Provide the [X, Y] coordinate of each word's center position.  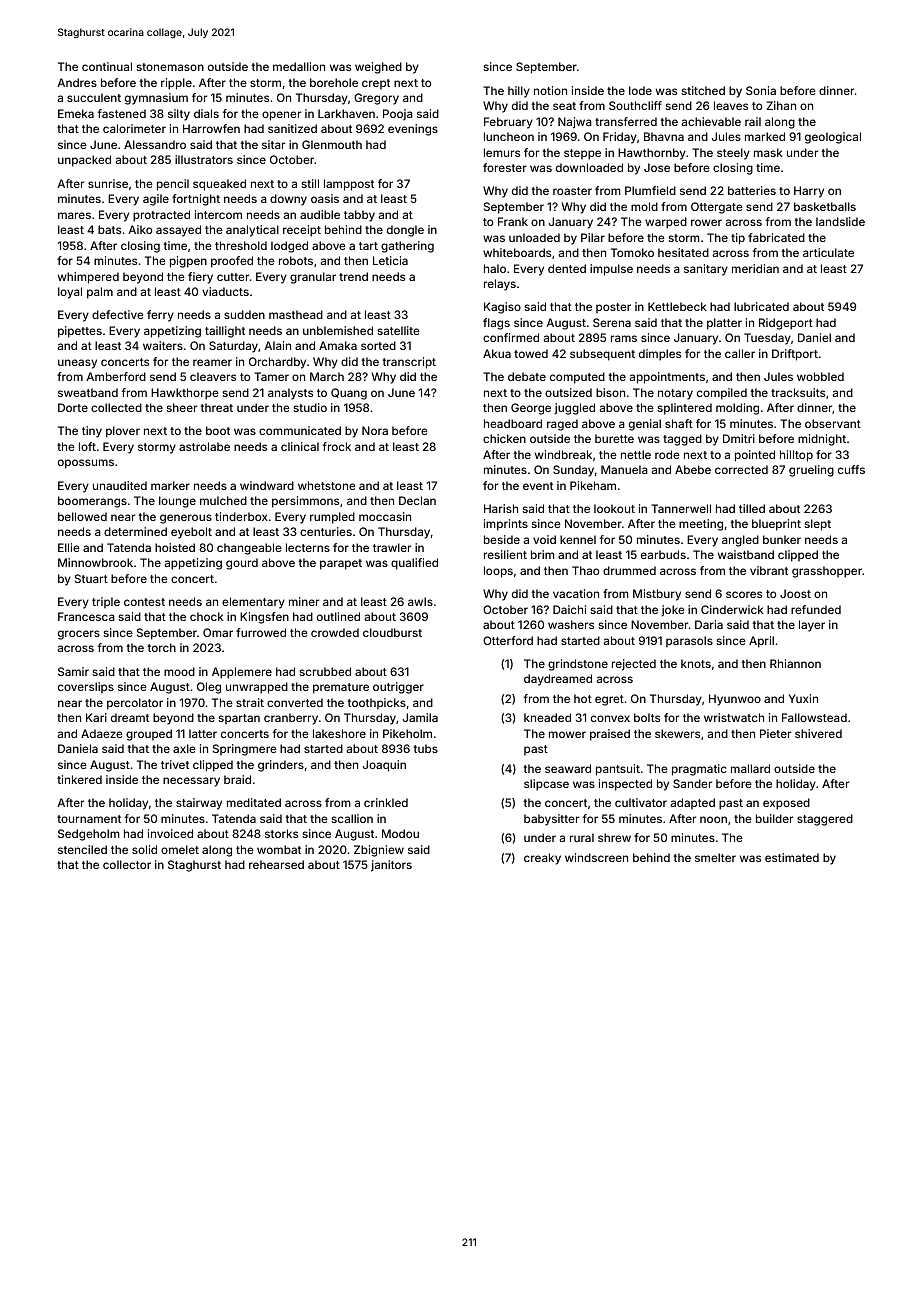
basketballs [825, 206]
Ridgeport [786, 324]
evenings [413, 130]
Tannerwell [681, 508]
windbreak [563, 454]
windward [267, 485]
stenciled [82, 849]
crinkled [386, 802]
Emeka [76, 113]
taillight [225, 332]
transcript [409, 363]
